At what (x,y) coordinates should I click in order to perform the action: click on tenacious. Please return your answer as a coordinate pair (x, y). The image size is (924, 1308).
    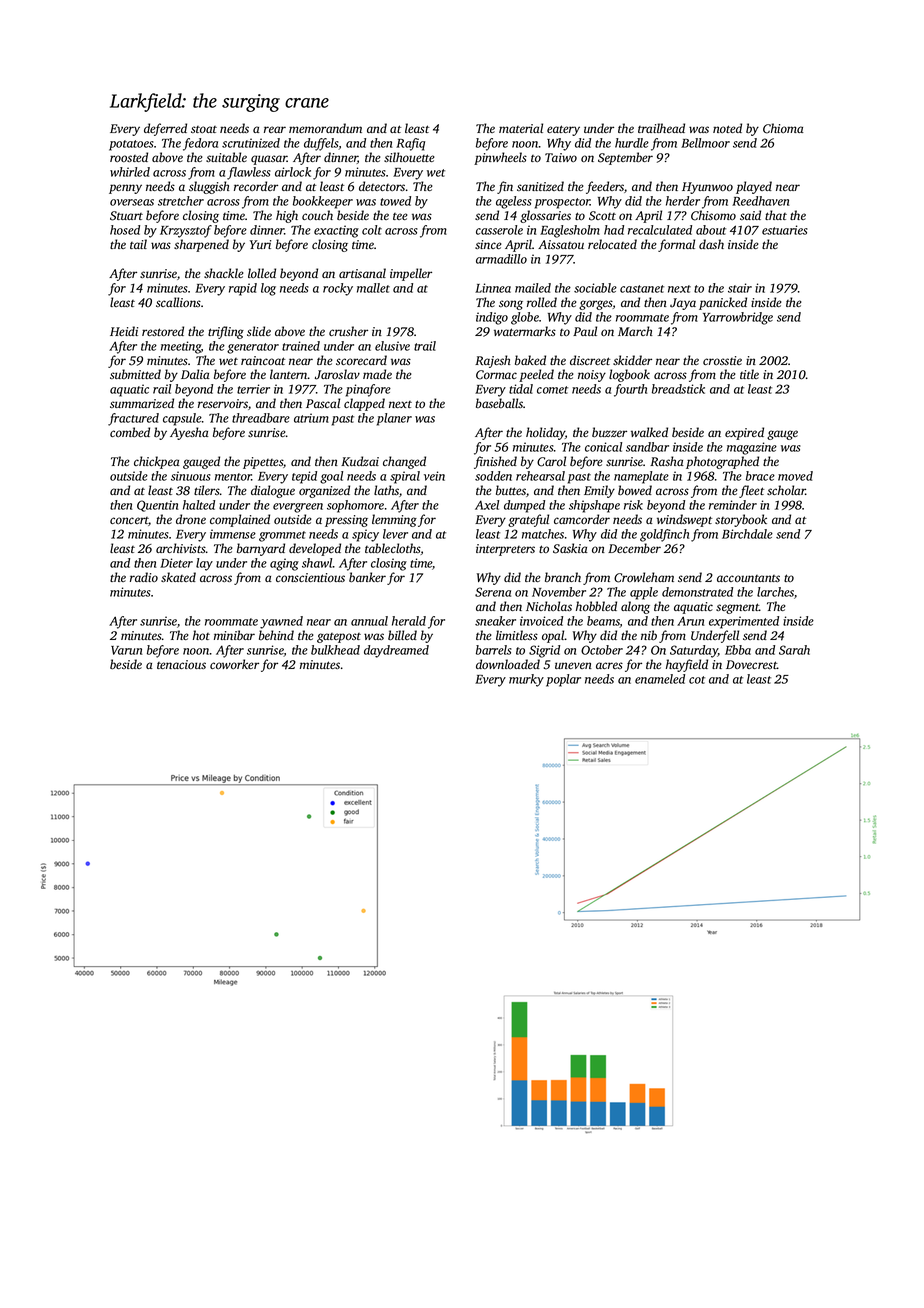
    Looking at the image, I should click on (181, 664).
